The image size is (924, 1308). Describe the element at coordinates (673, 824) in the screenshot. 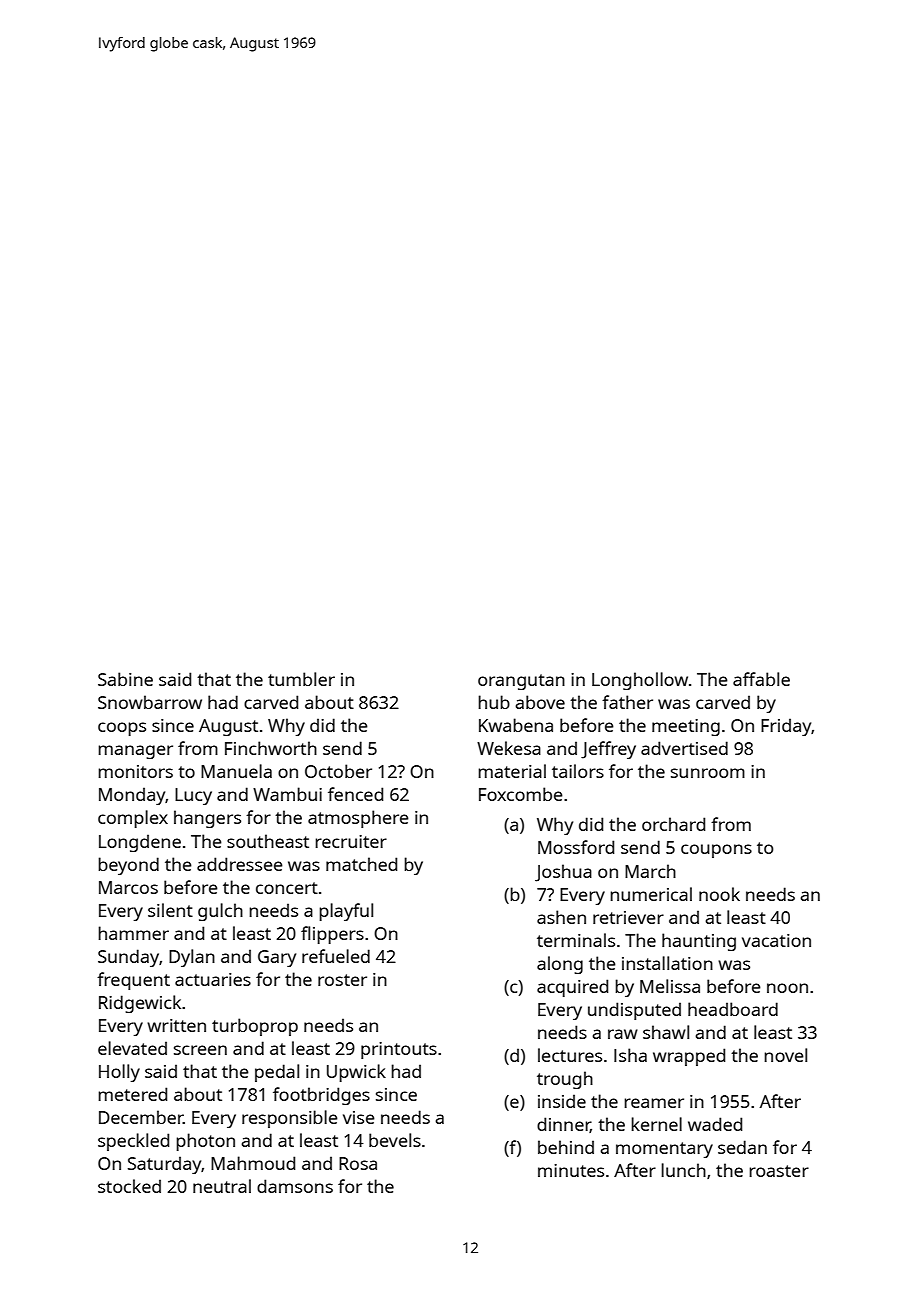

I see `orchard` at that location.
